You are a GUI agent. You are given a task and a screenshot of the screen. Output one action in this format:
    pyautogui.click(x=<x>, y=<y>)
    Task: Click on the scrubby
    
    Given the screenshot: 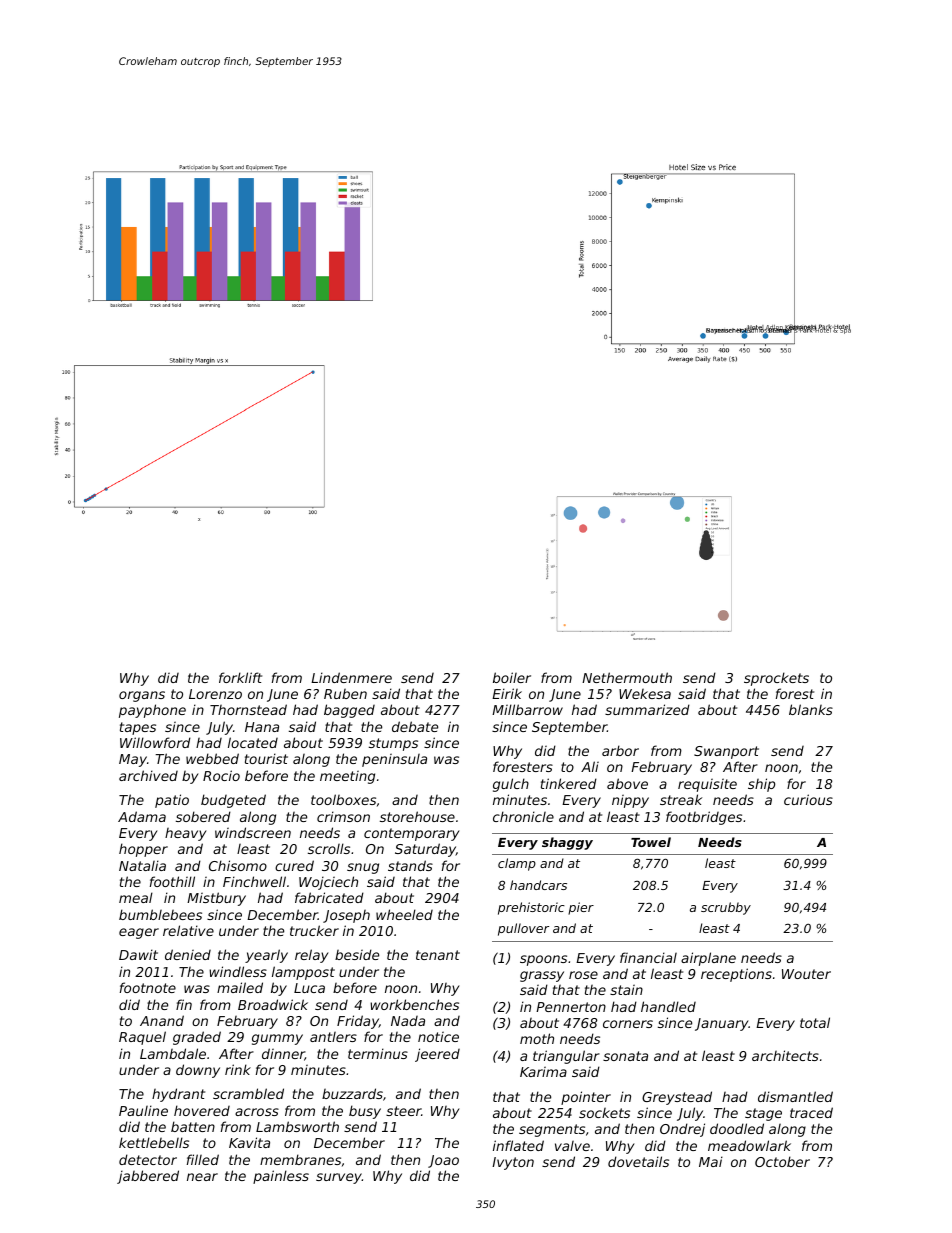 What is the action you would take?
    pyautogui.click(x=726, y=908)
